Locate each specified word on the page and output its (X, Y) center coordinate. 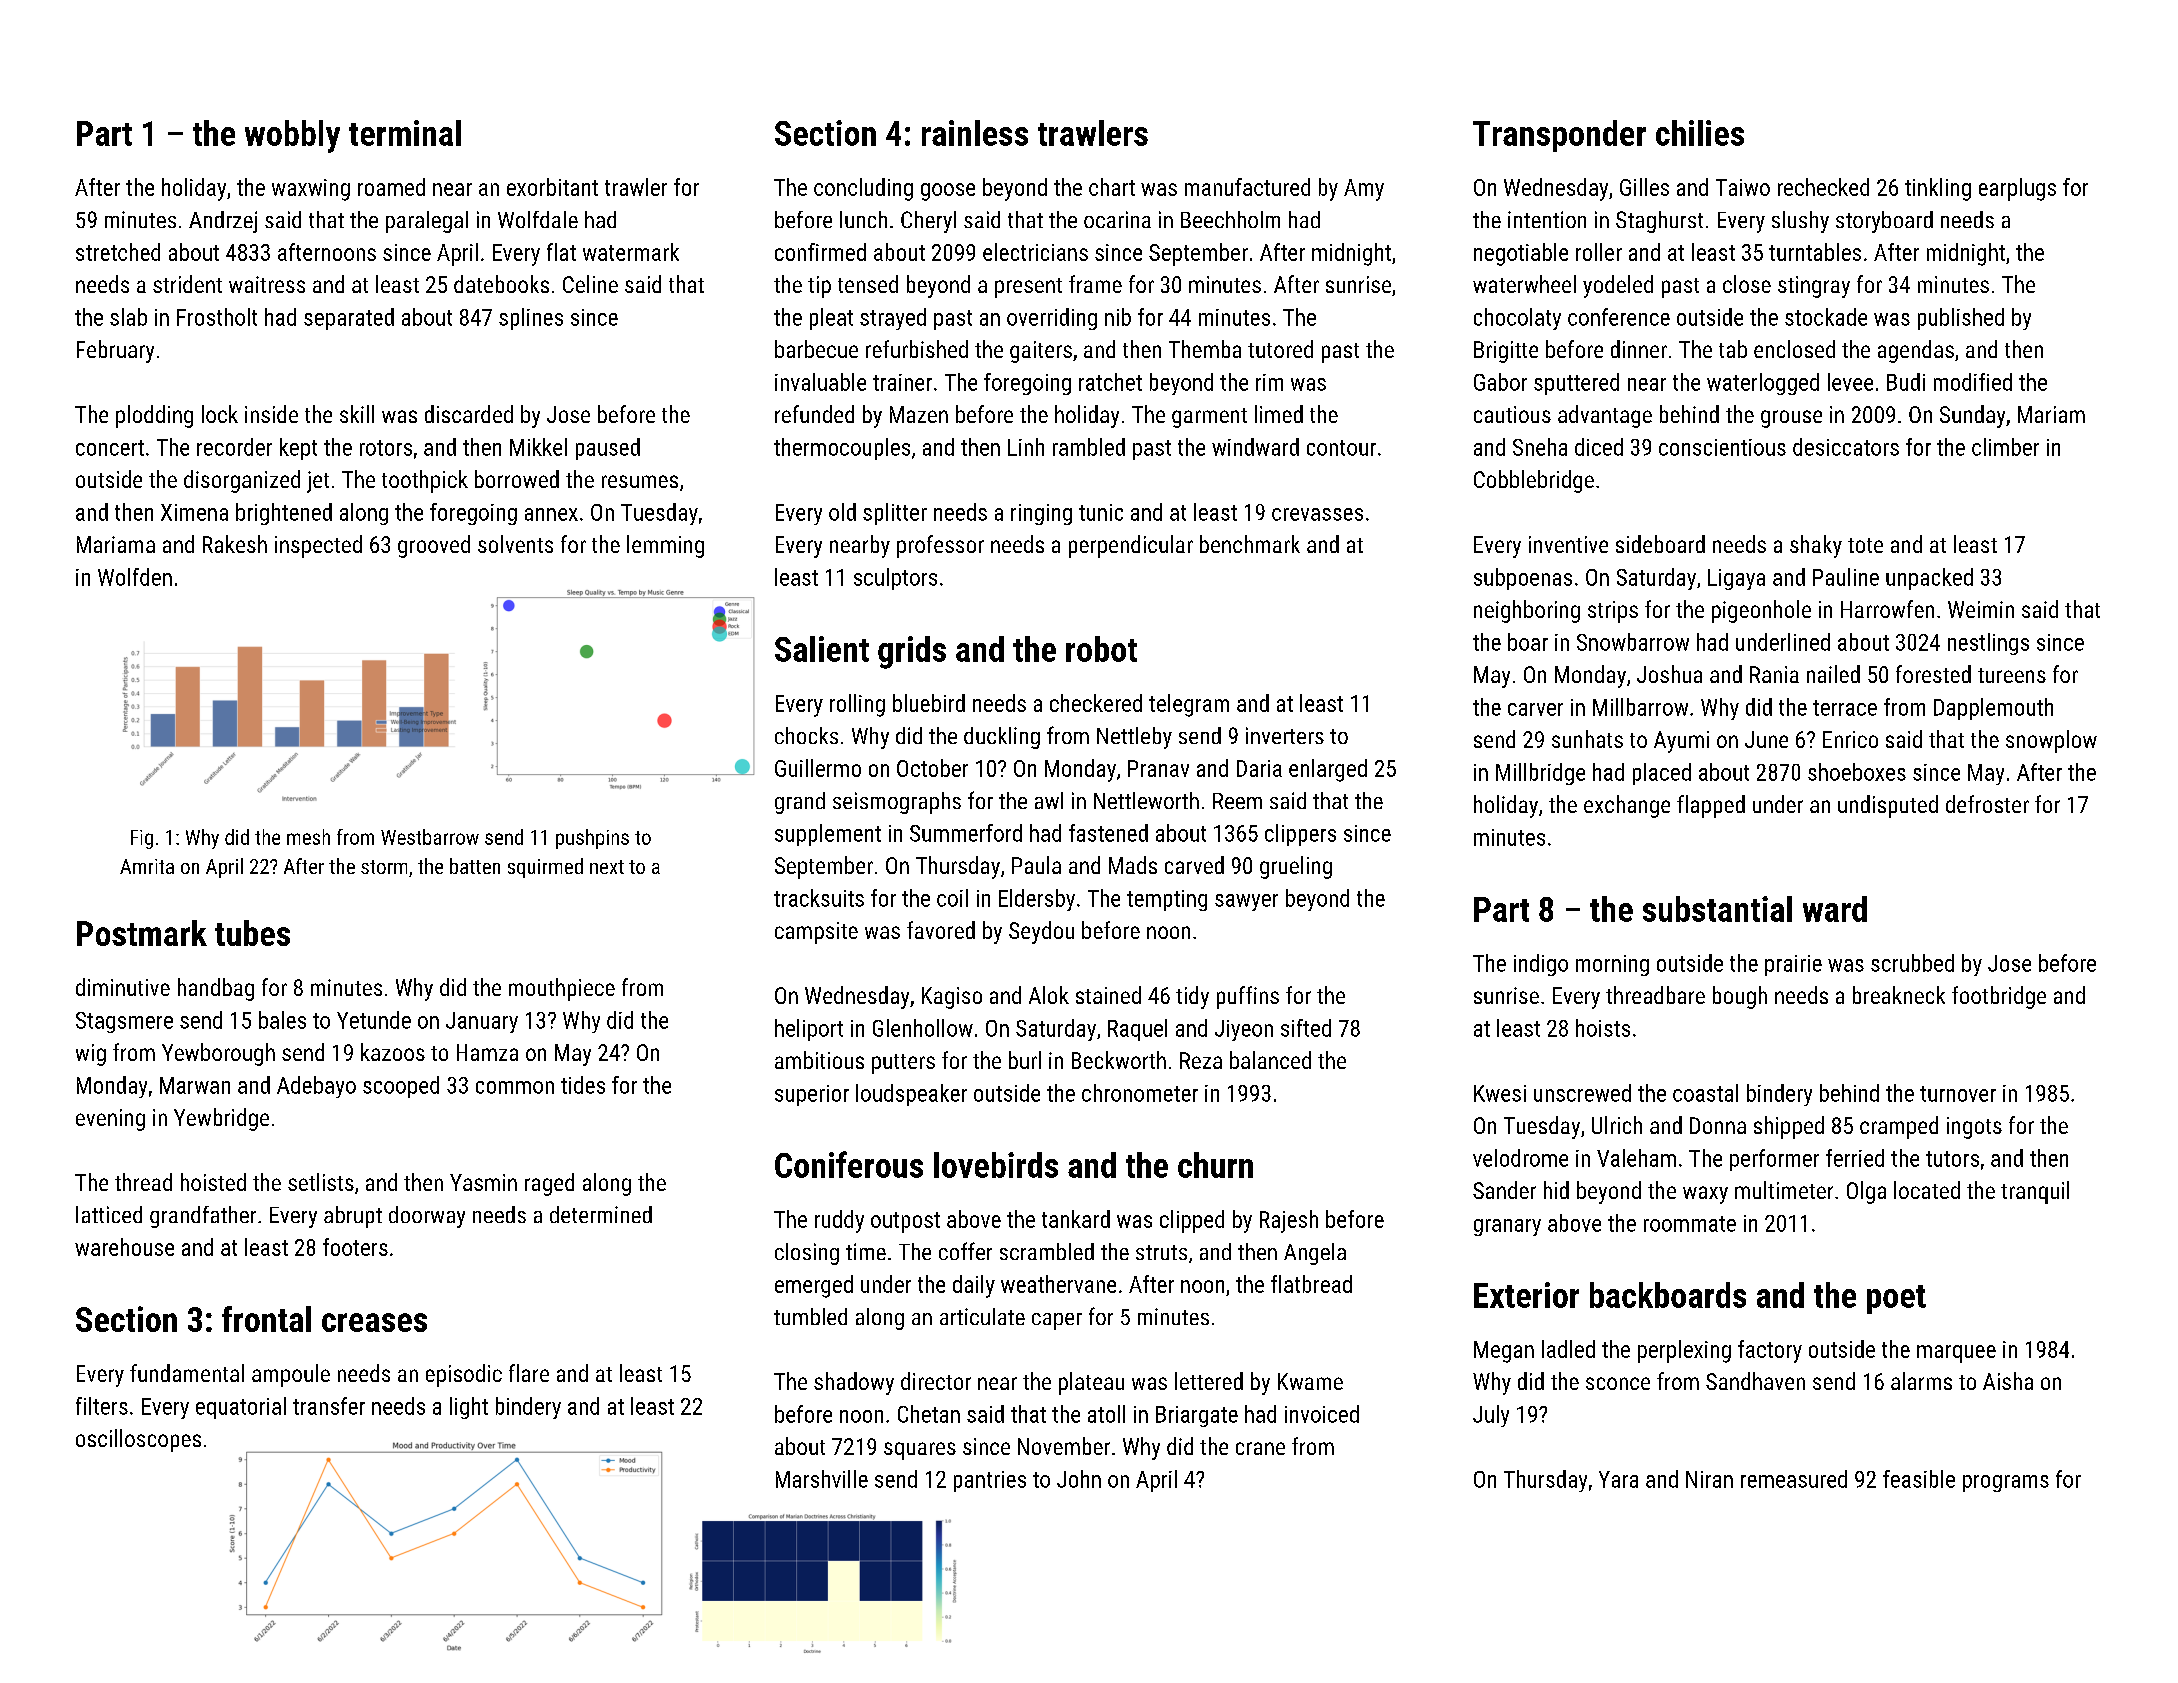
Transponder (1559, 136)
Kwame (1310, 1381)
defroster (1987, 804)
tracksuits (819, 898)
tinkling (1938, 189)
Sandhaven (1755, 1381)
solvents (515, 544)
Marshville (822, 1479)
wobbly (292, 136)
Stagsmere (124, 1022)
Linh (1026, 447)
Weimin (1981, 609)
